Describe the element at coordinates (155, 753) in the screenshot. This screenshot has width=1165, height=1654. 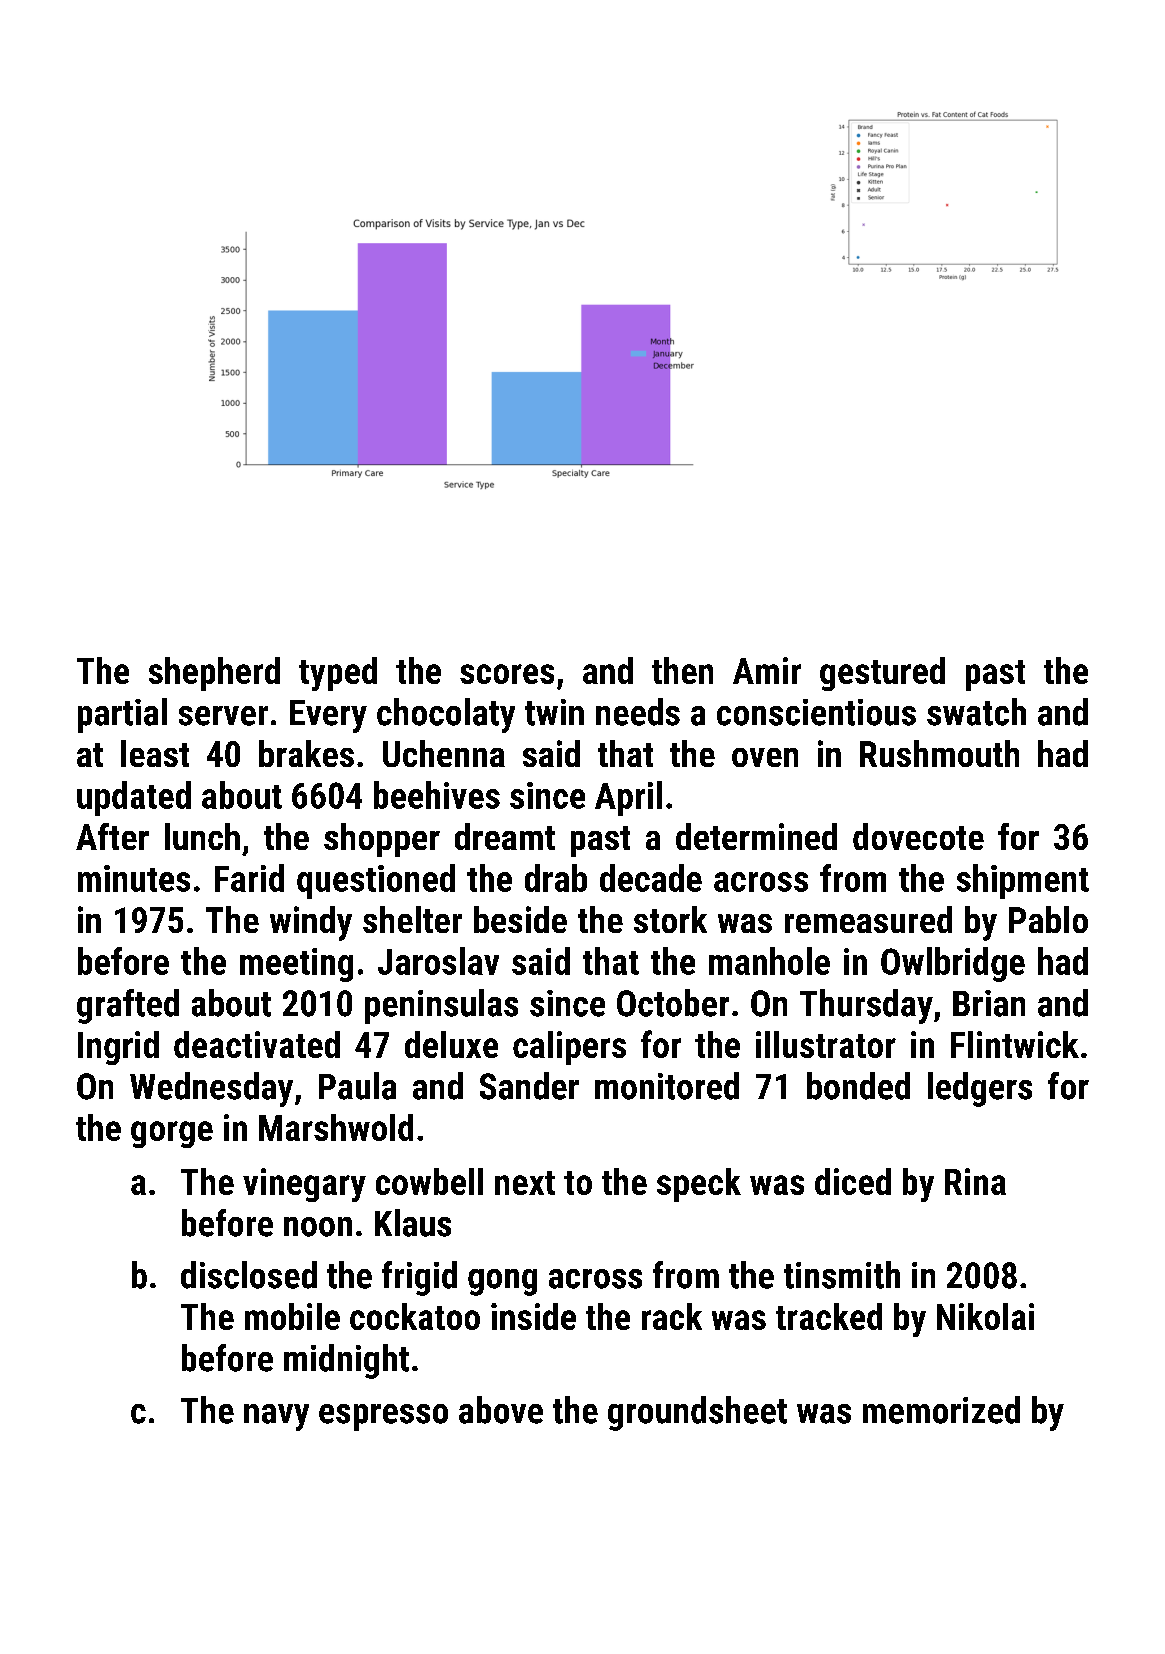
I see `least` at that location.
